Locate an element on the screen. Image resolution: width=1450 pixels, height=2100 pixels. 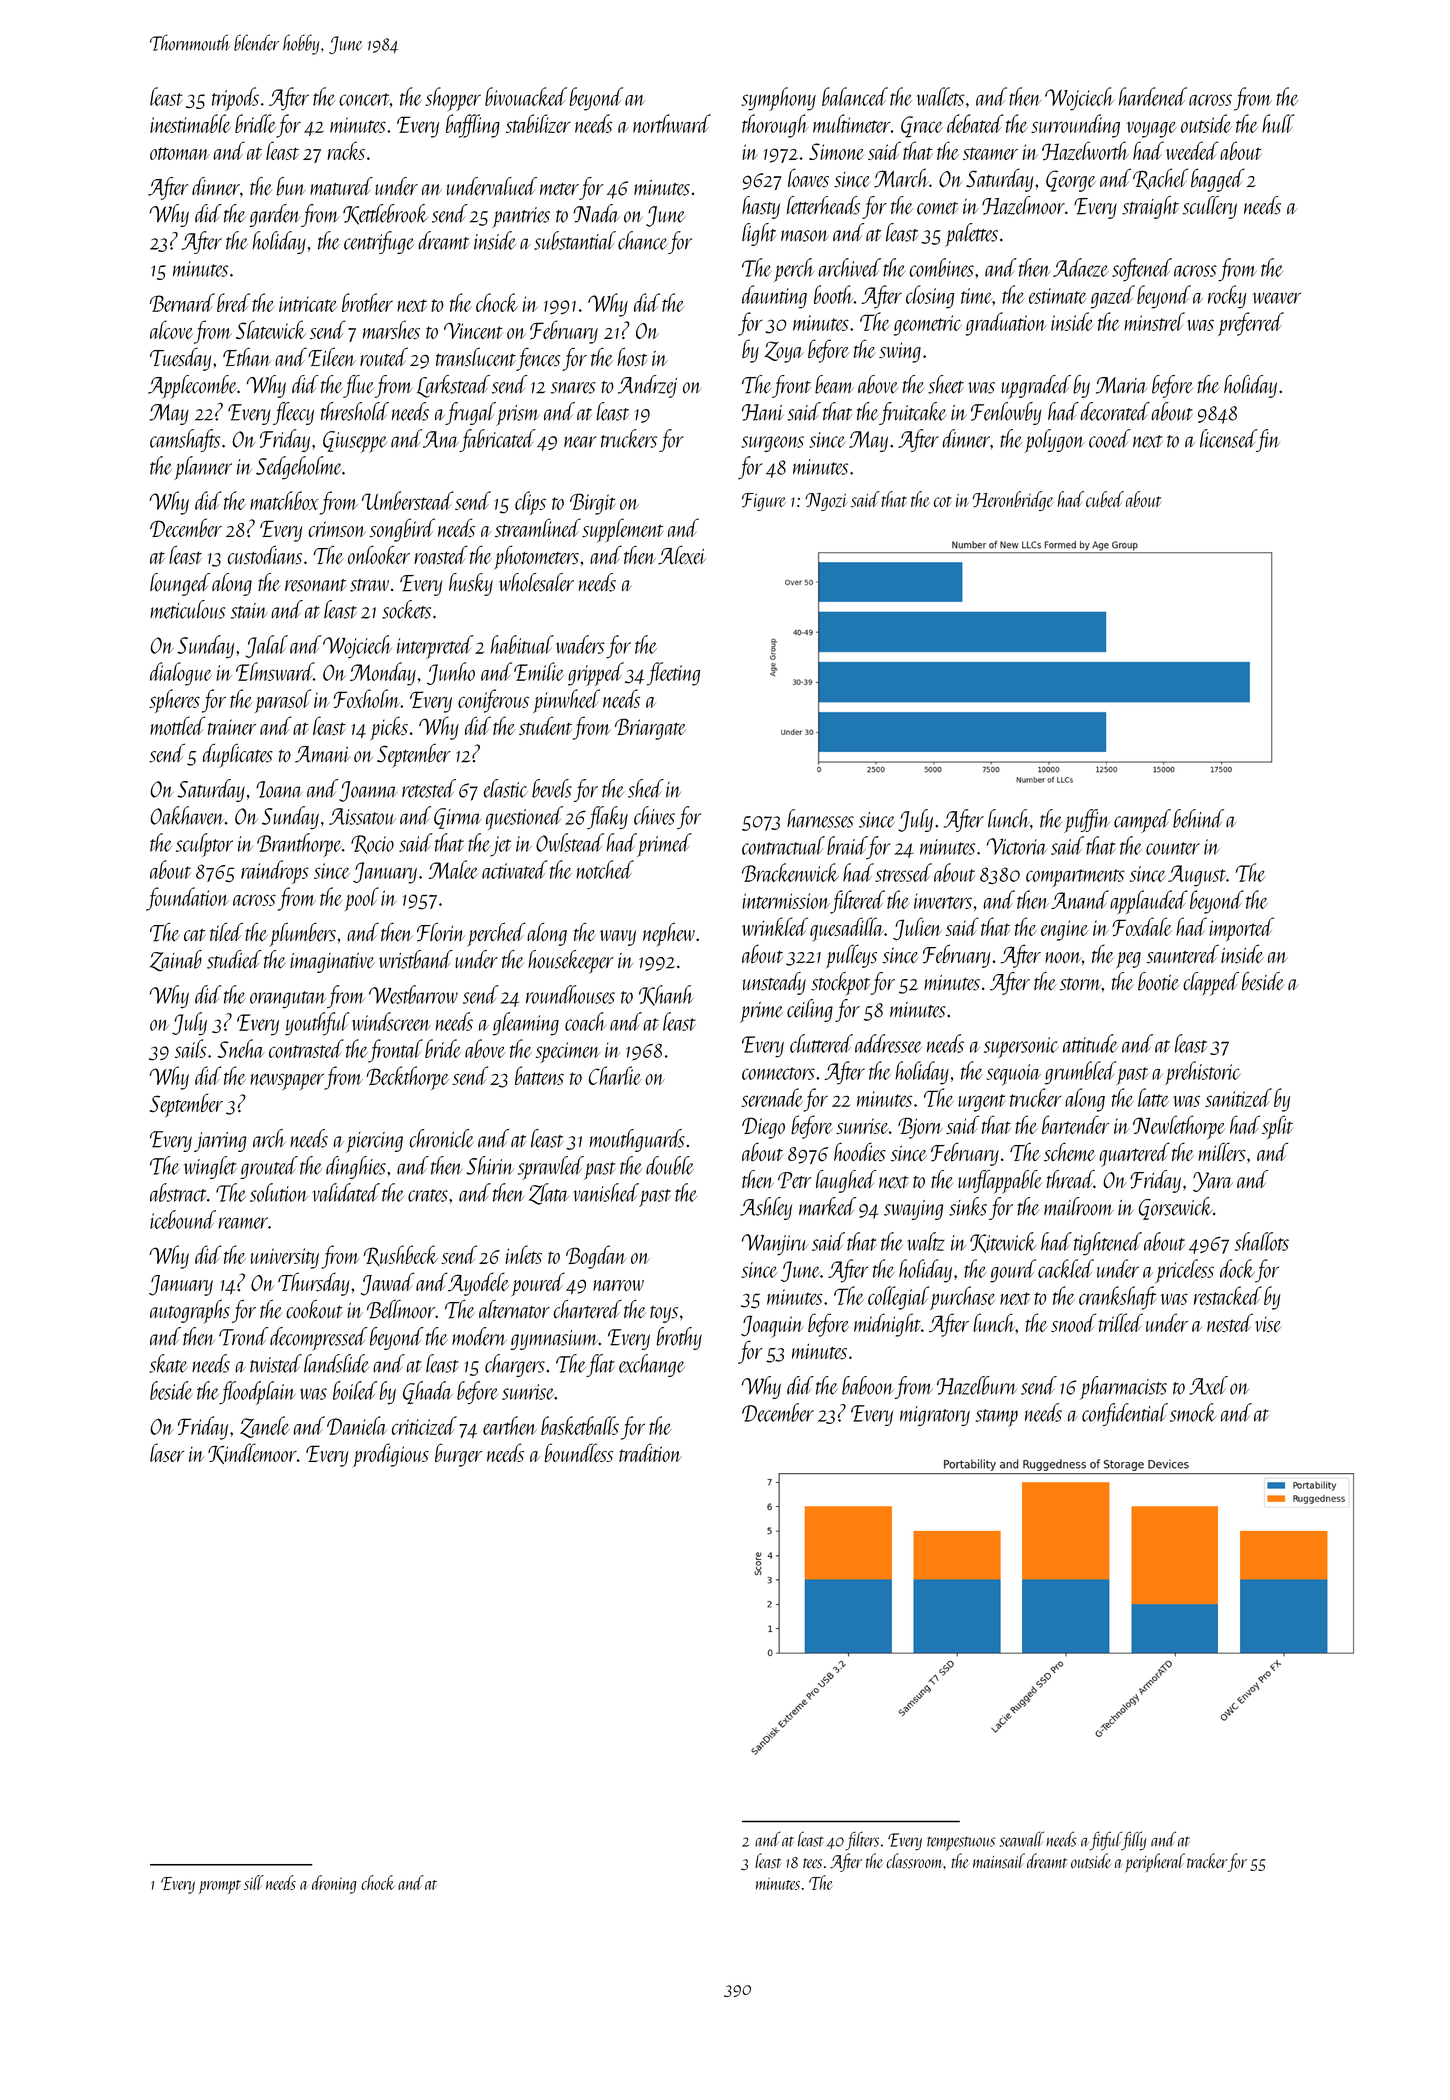
Heronbridge is located at coordinates (1013, 501).
